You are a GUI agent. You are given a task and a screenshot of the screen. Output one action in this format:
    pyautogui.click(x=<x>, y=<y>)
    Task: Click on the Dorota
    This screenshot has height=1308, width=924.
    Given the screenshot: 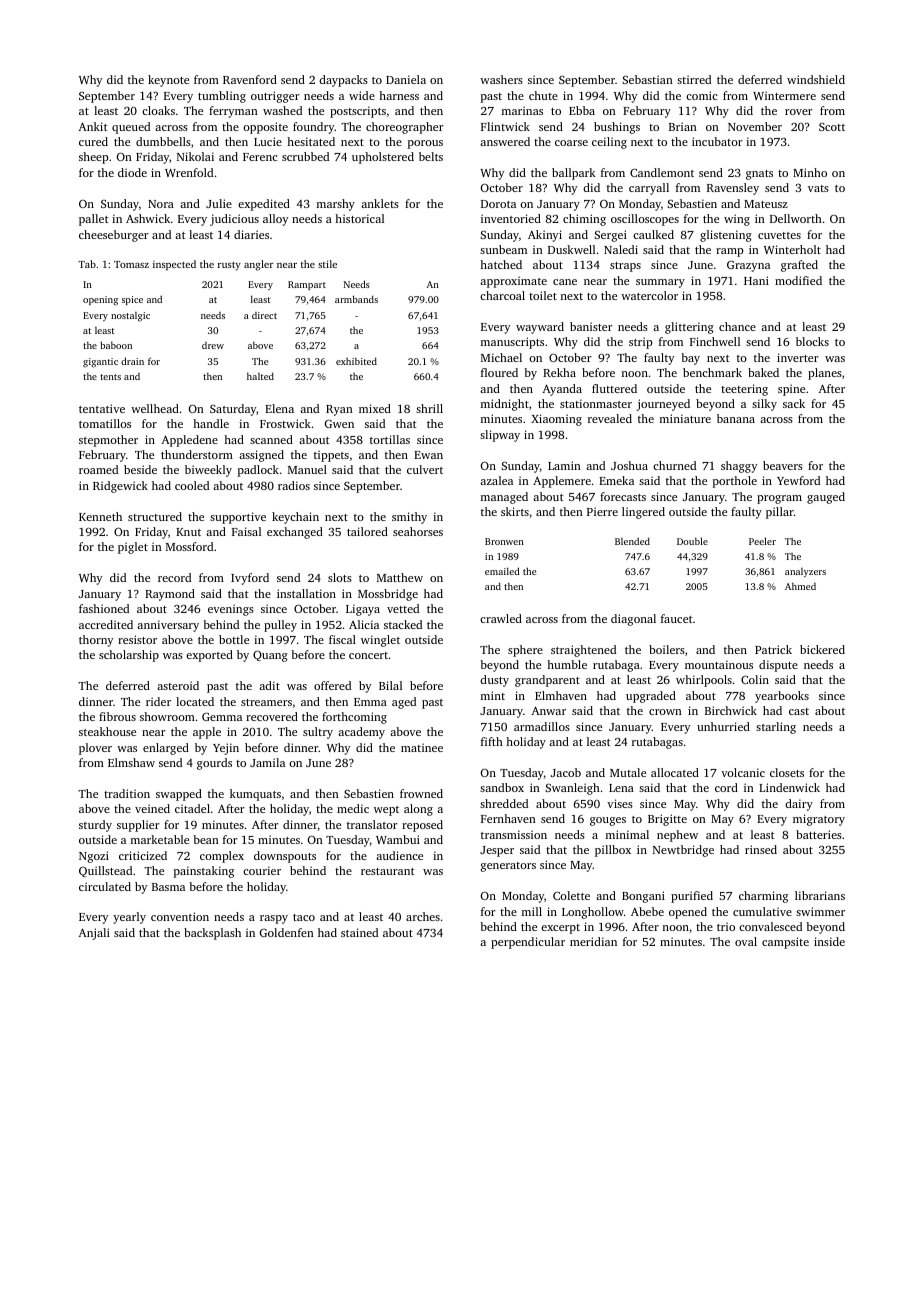 What is the action you would take?
    pyautogui.click(x=498, y=204)
